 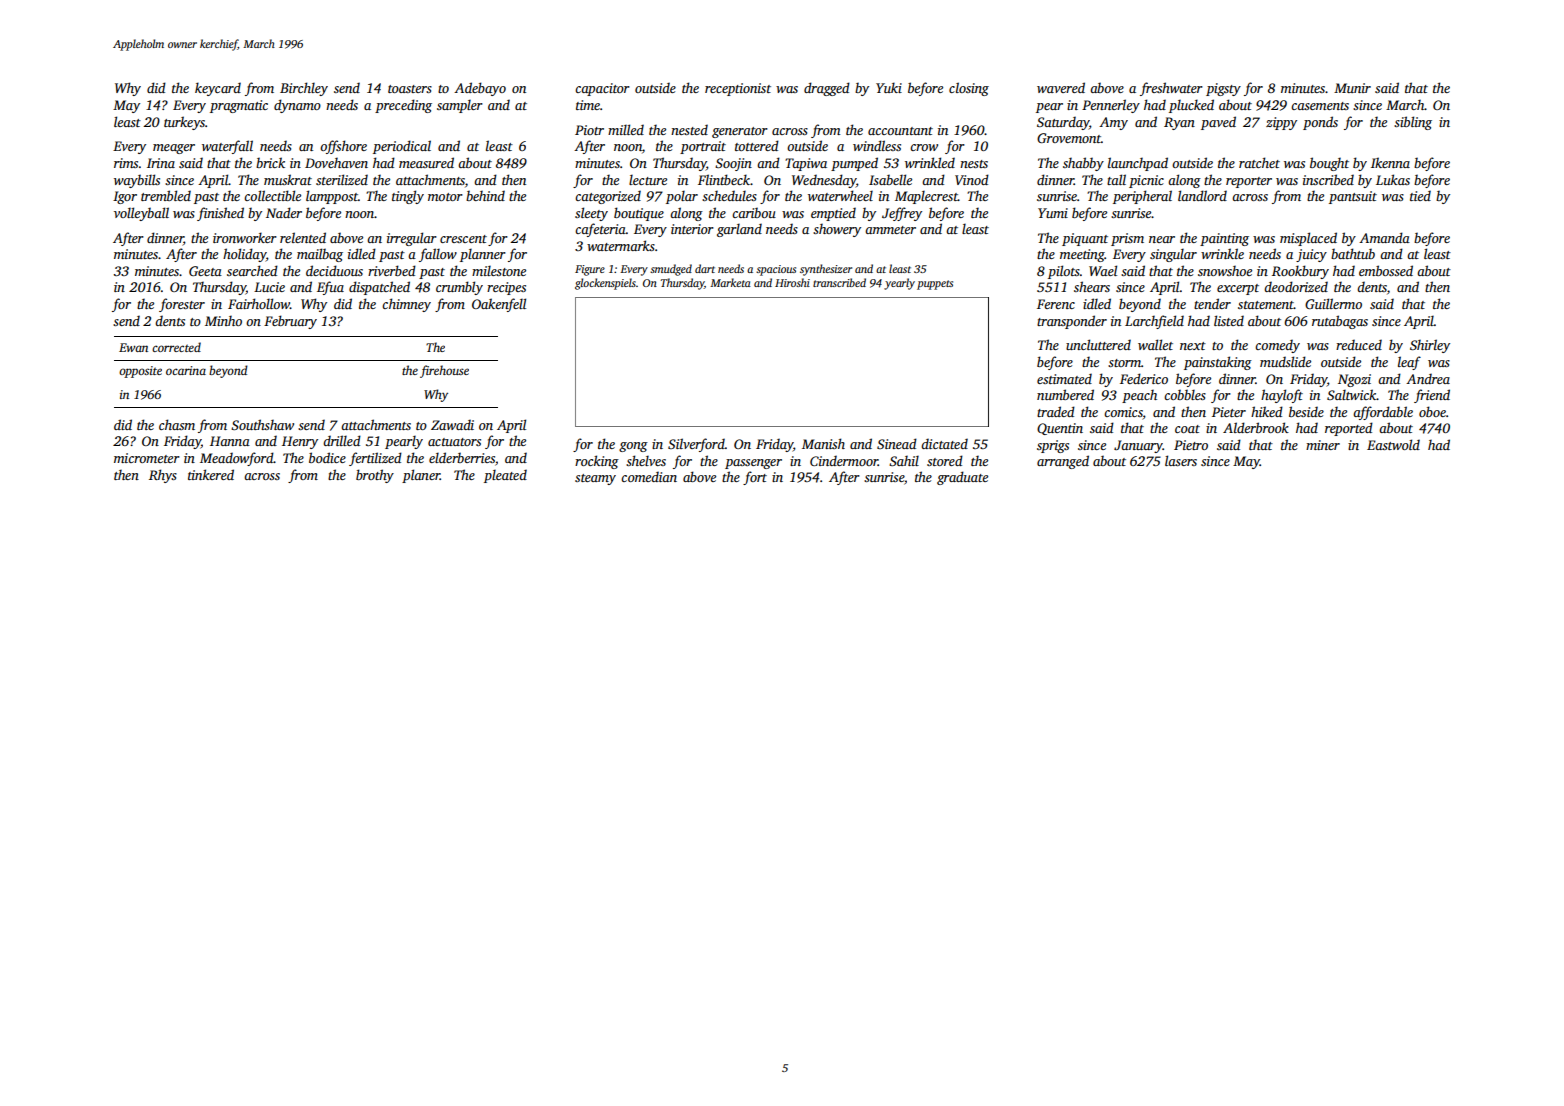 What do you see at coordinates (141, 214) in the document?
I see `volleyball` at bounding box center [141, 214].
